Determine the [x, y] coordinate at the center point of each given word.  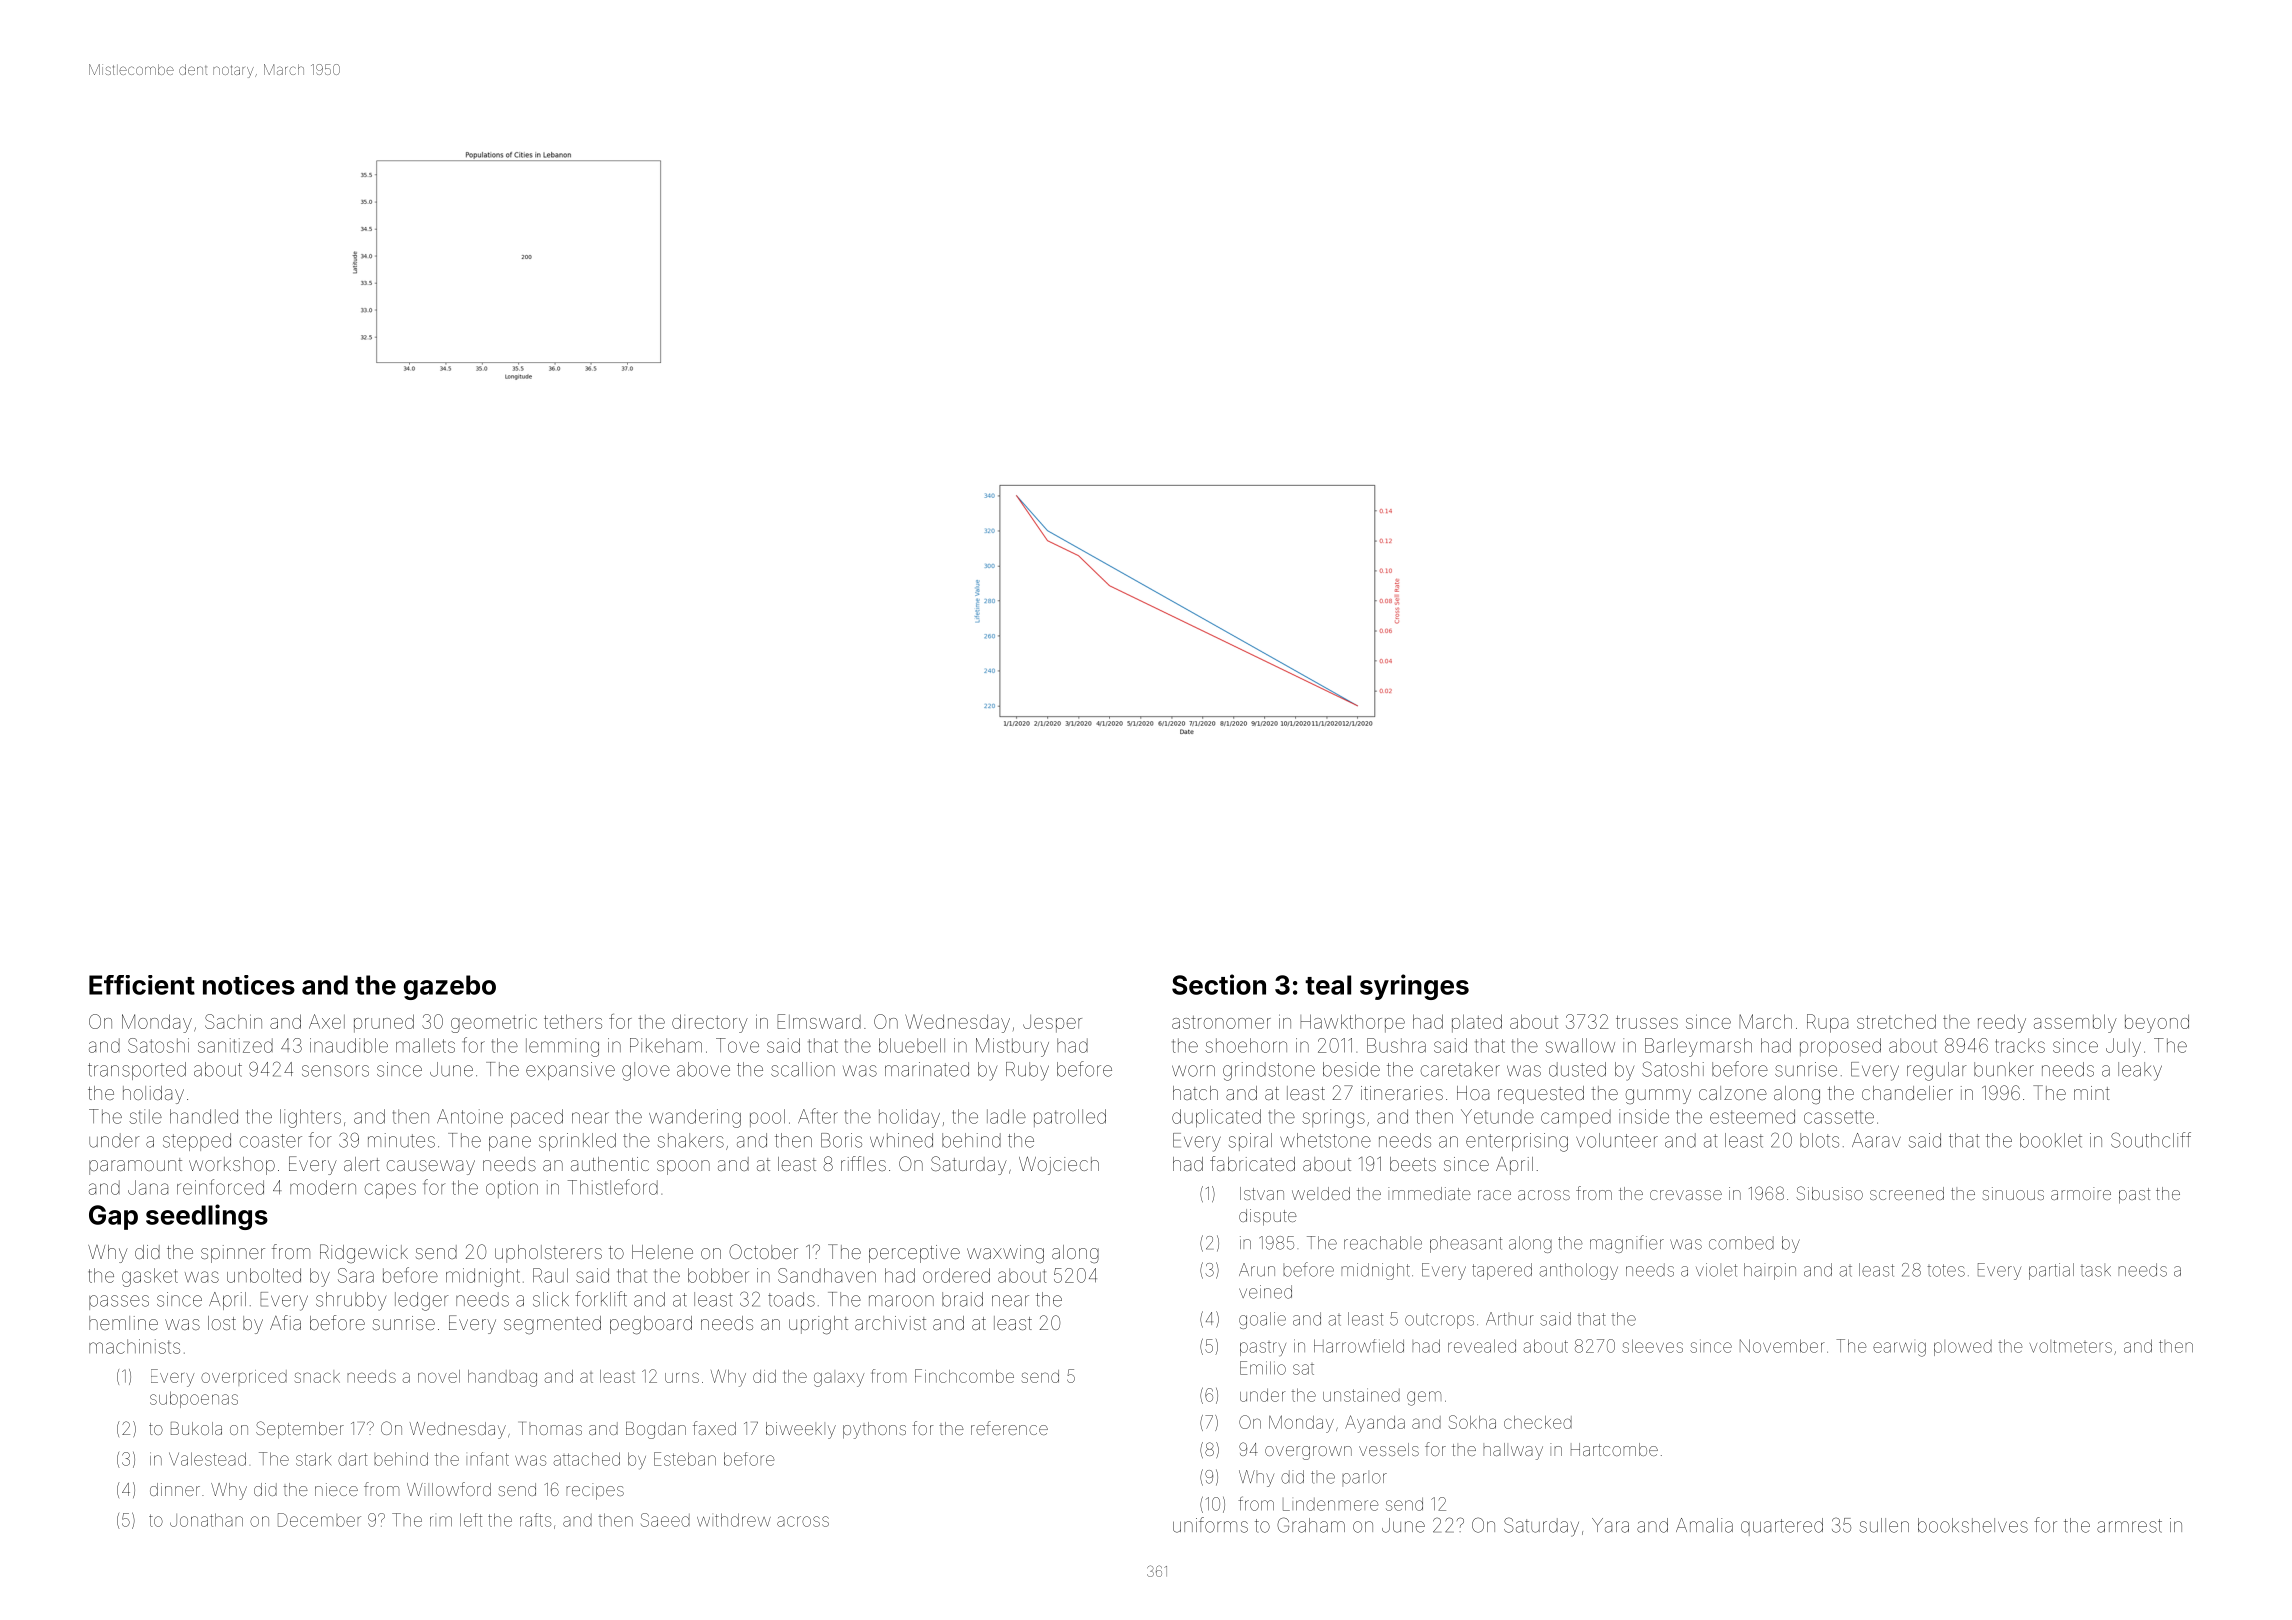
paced [537, 1118]
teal [1328, 985]
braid [962, 1299]
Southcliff [2151, 1140]
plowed [1963, 1348]
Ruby [1027, 1071]
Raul [550, 1275]
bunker [2004, 1069]
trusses [1647, 1022]
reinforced [220, 1187]
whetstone [1325, 1140]
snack [317, 1376]
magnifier [1627, 1244]
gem [1424, 1398]
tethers [573, 1021]
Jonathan [206, 1520]
